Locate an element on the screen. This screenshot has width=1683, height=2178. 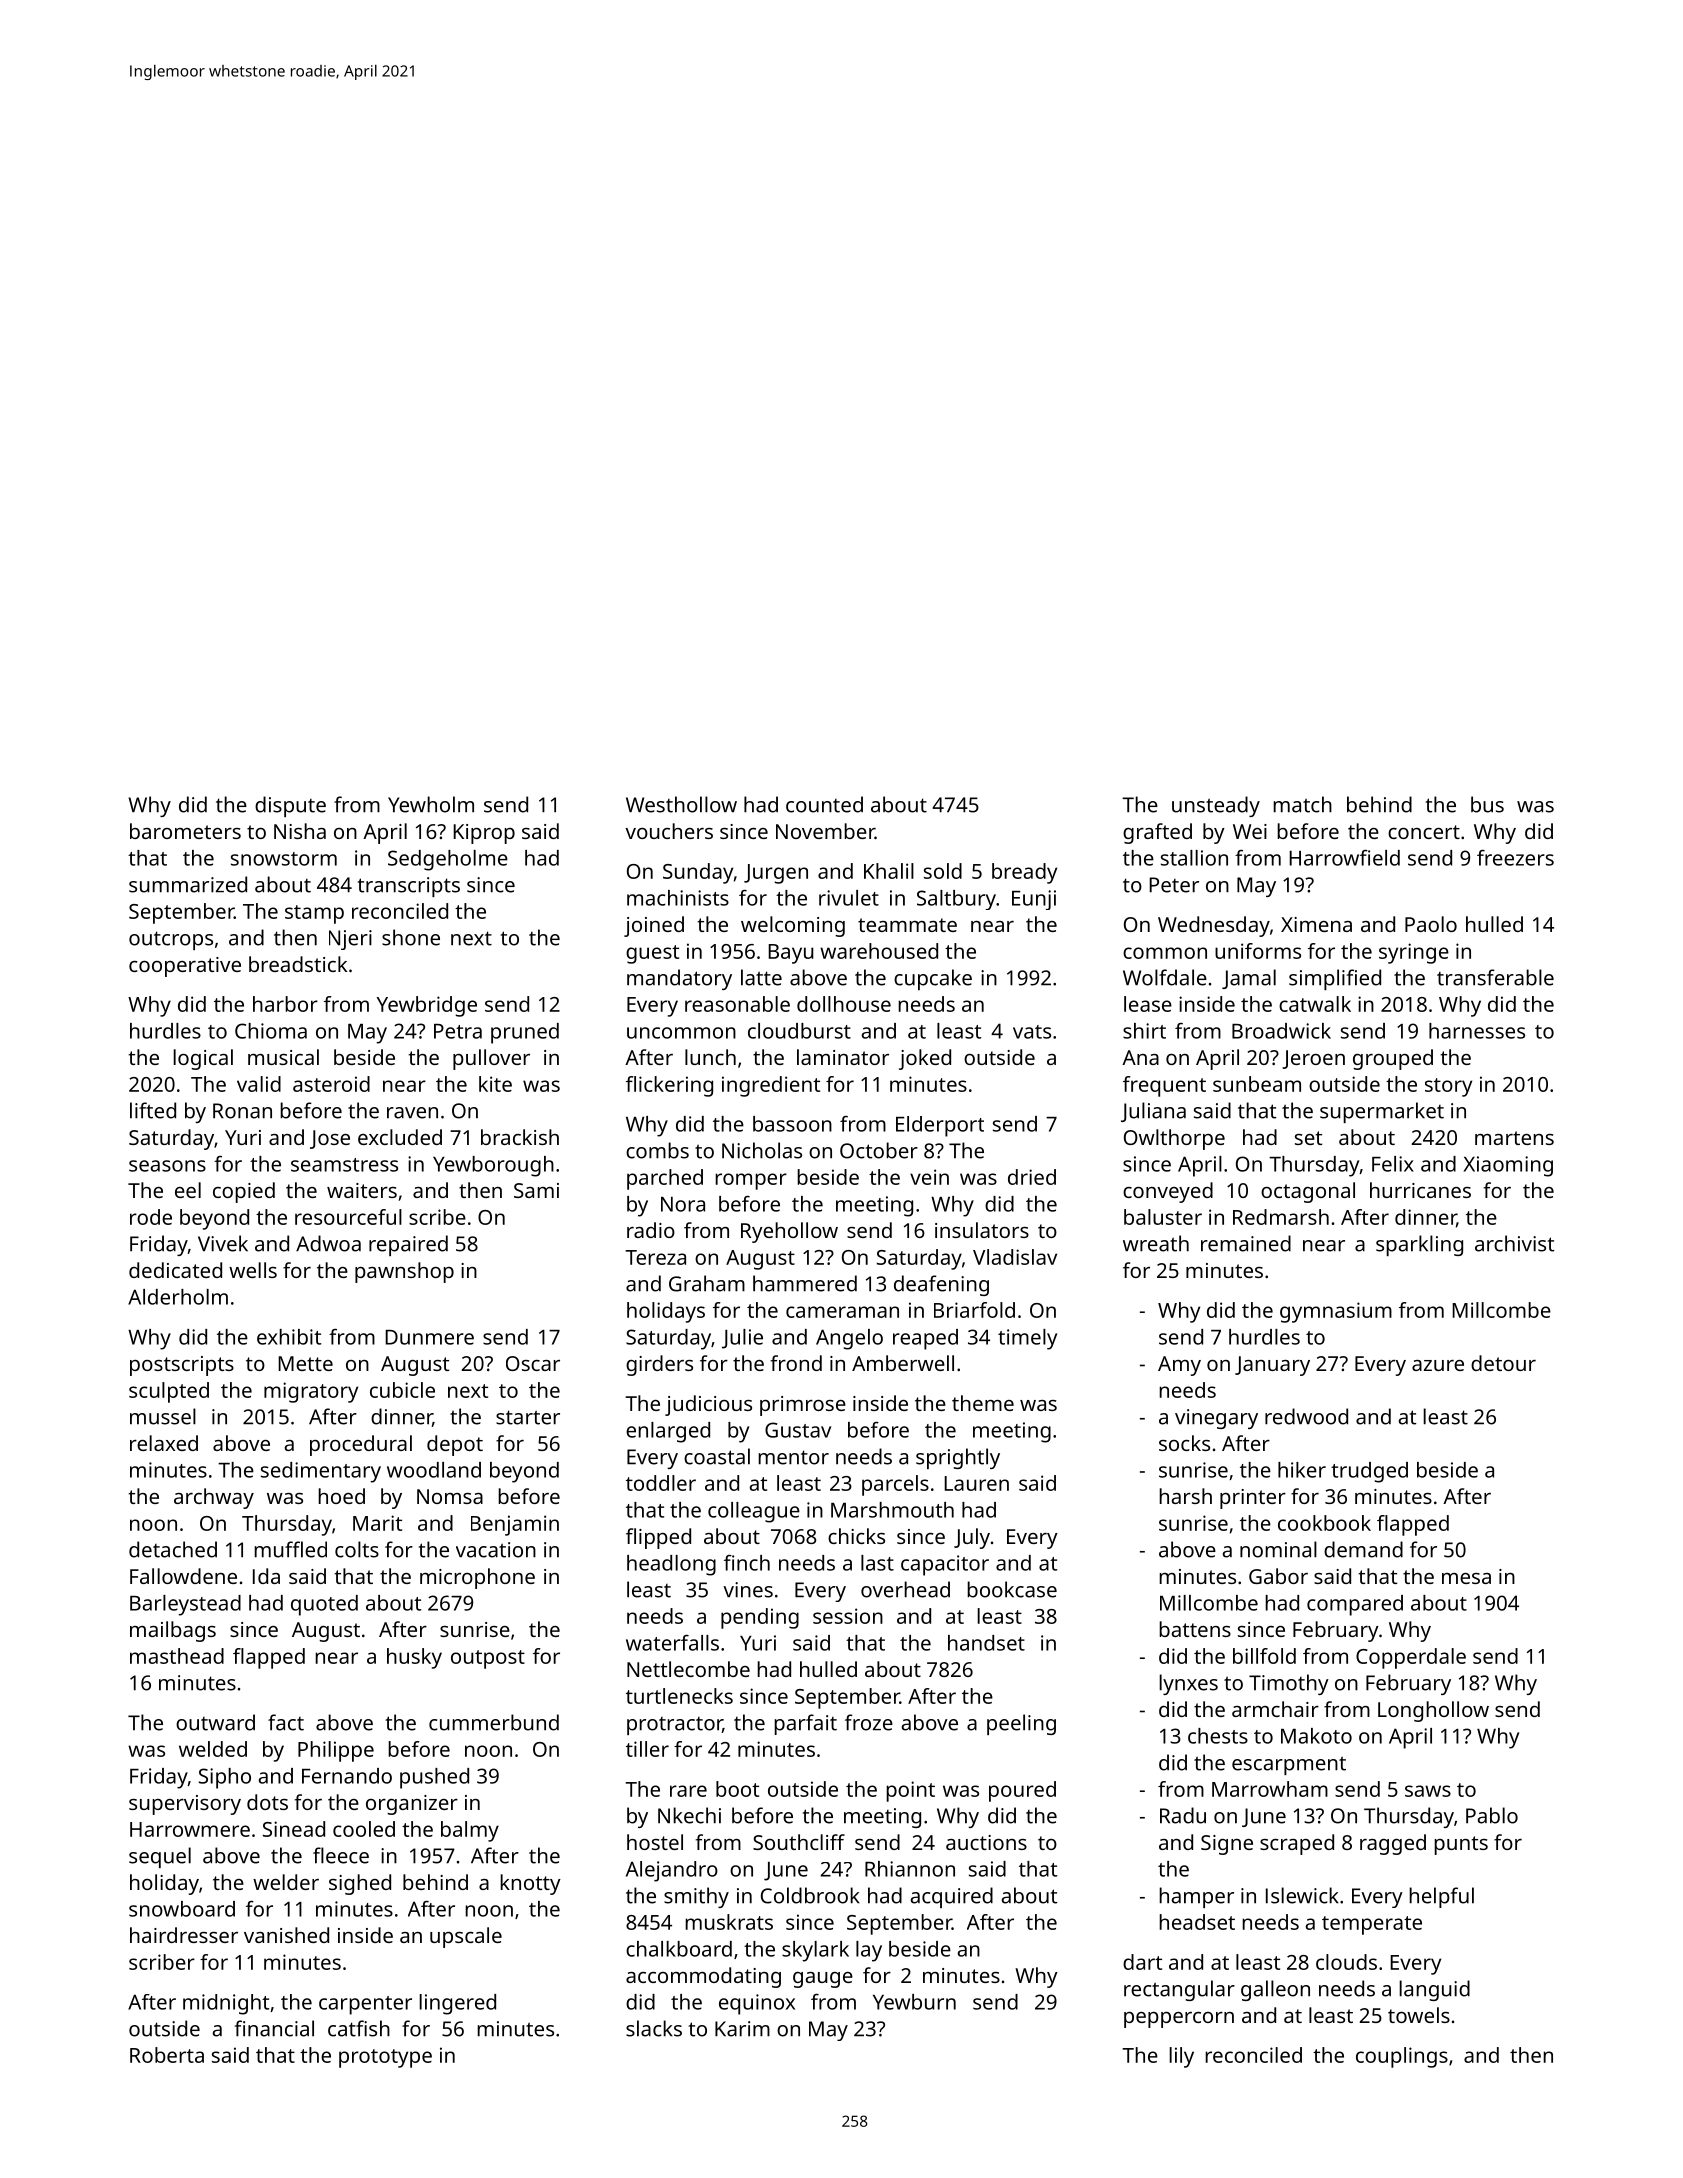
January is located at coordinates (1272, 1366).
